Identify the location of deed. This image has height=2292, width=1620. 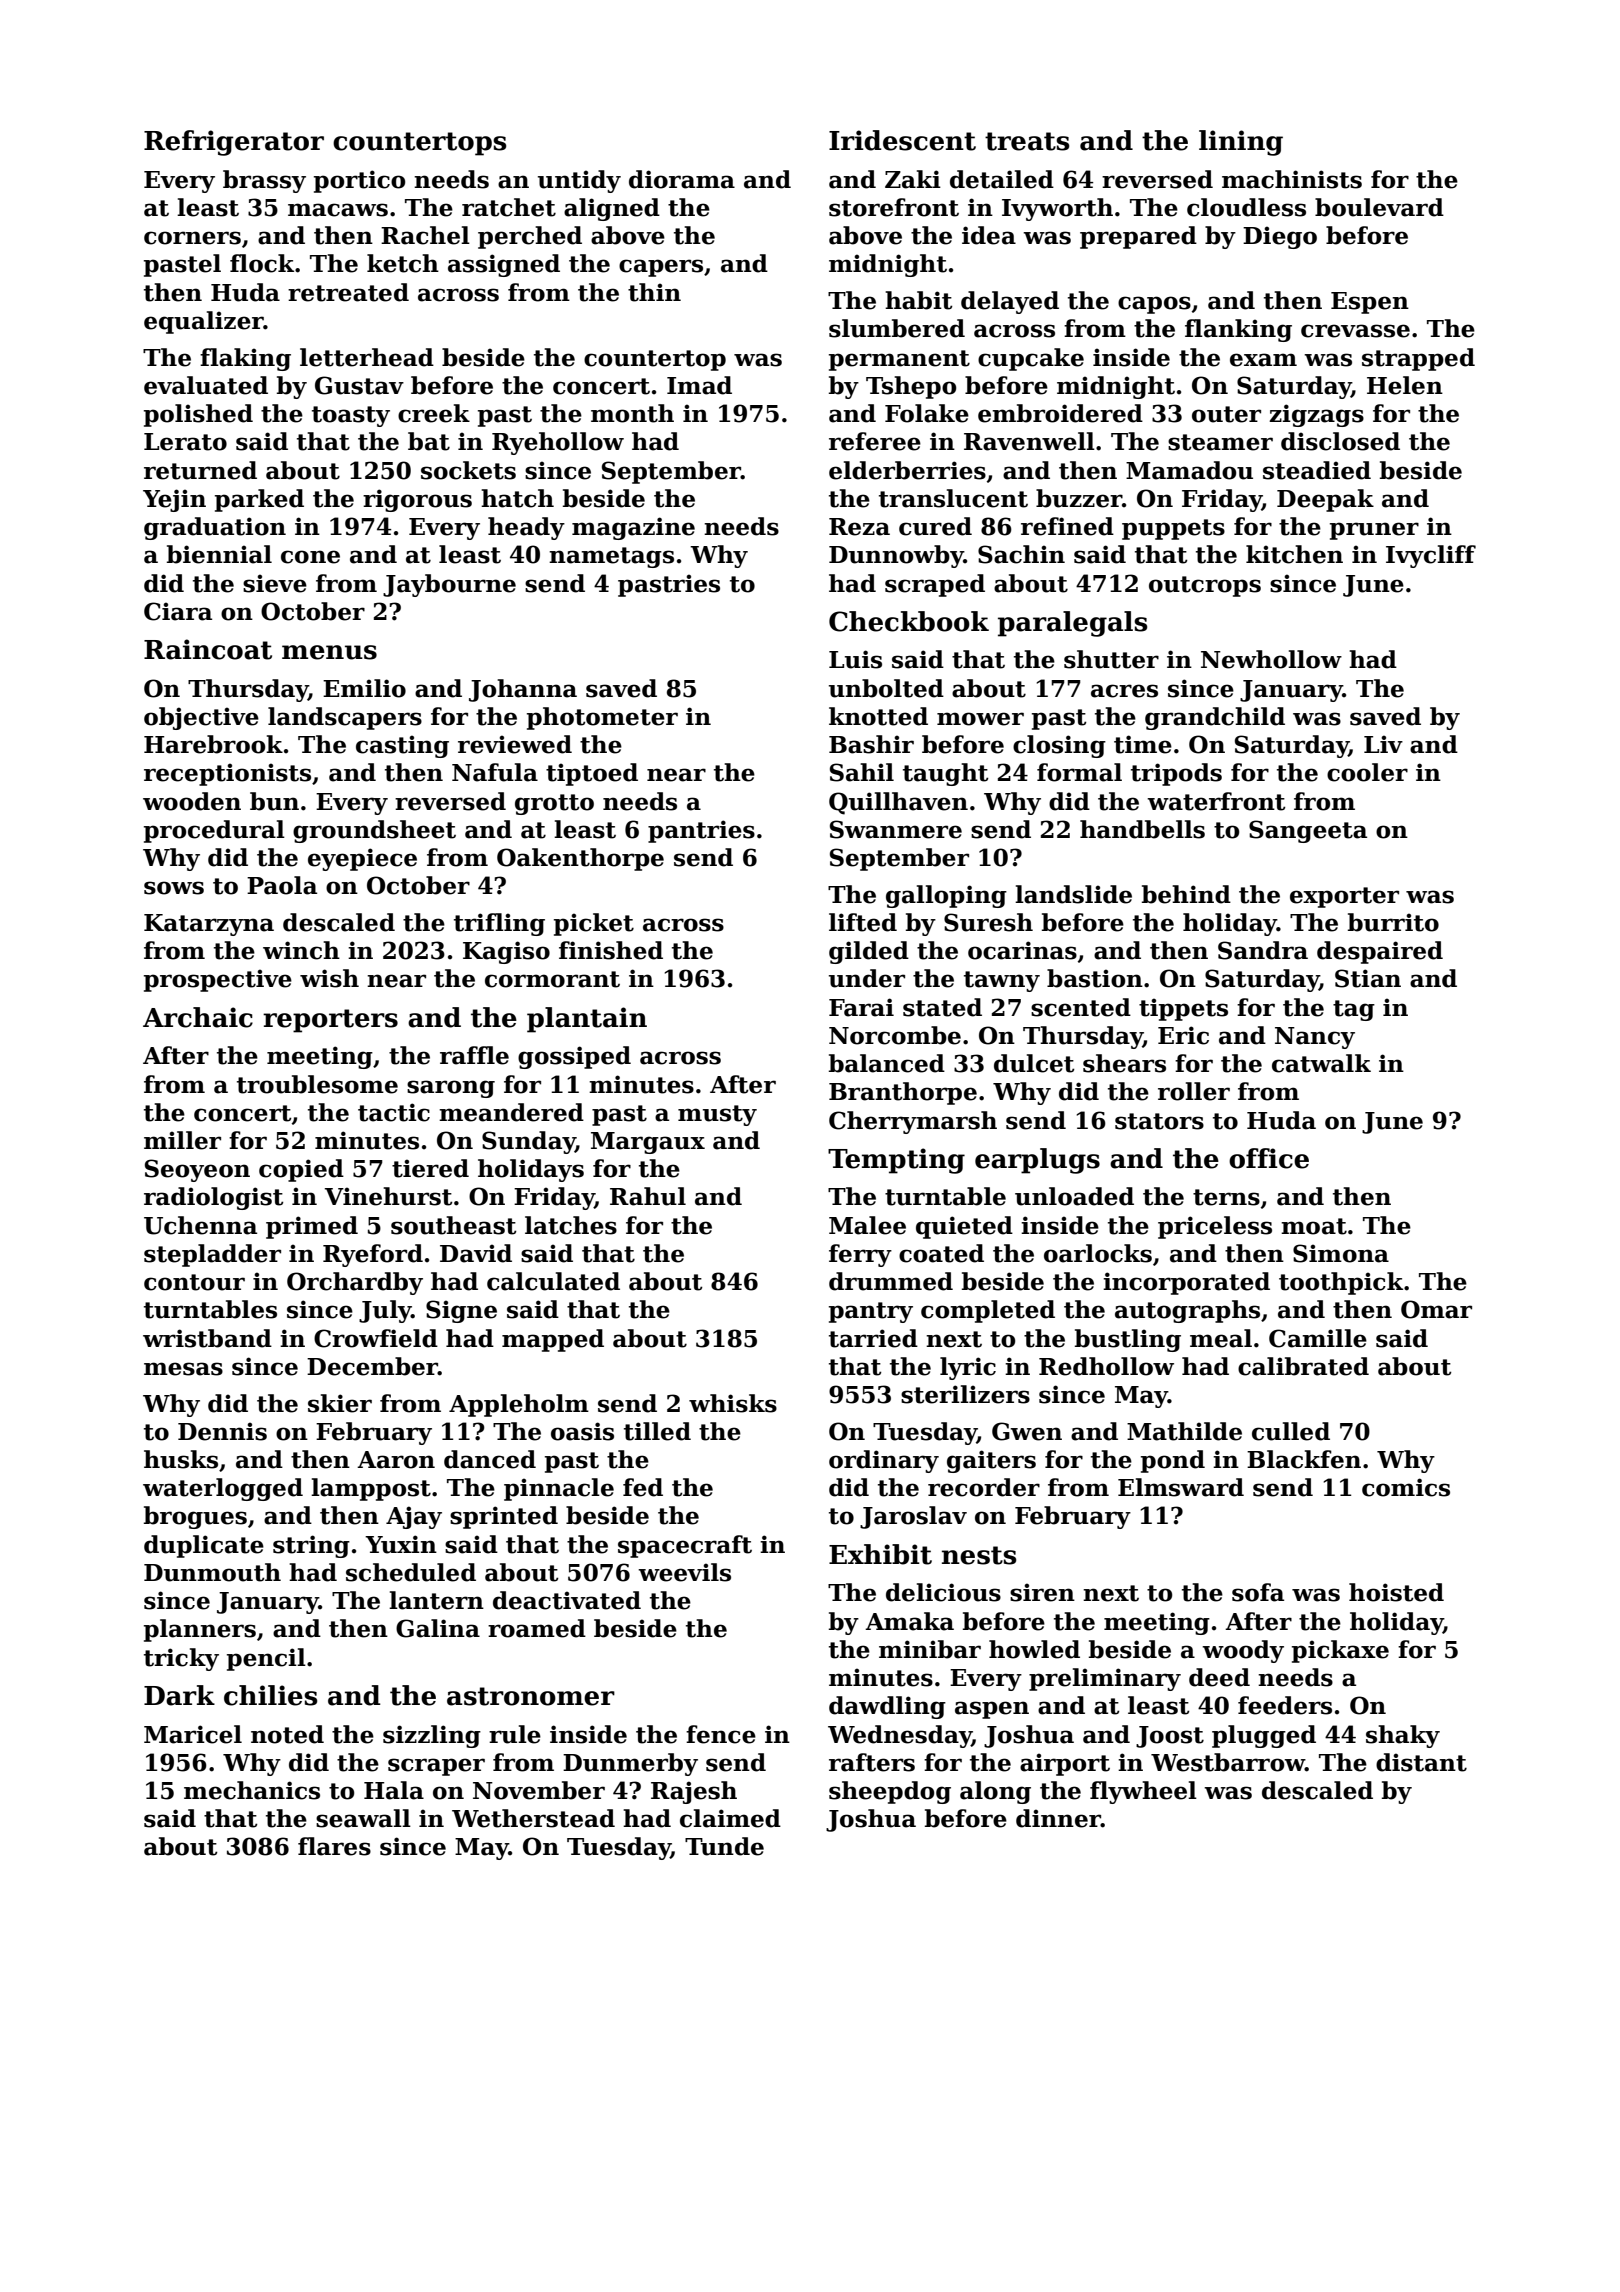
(1219, 1677).
